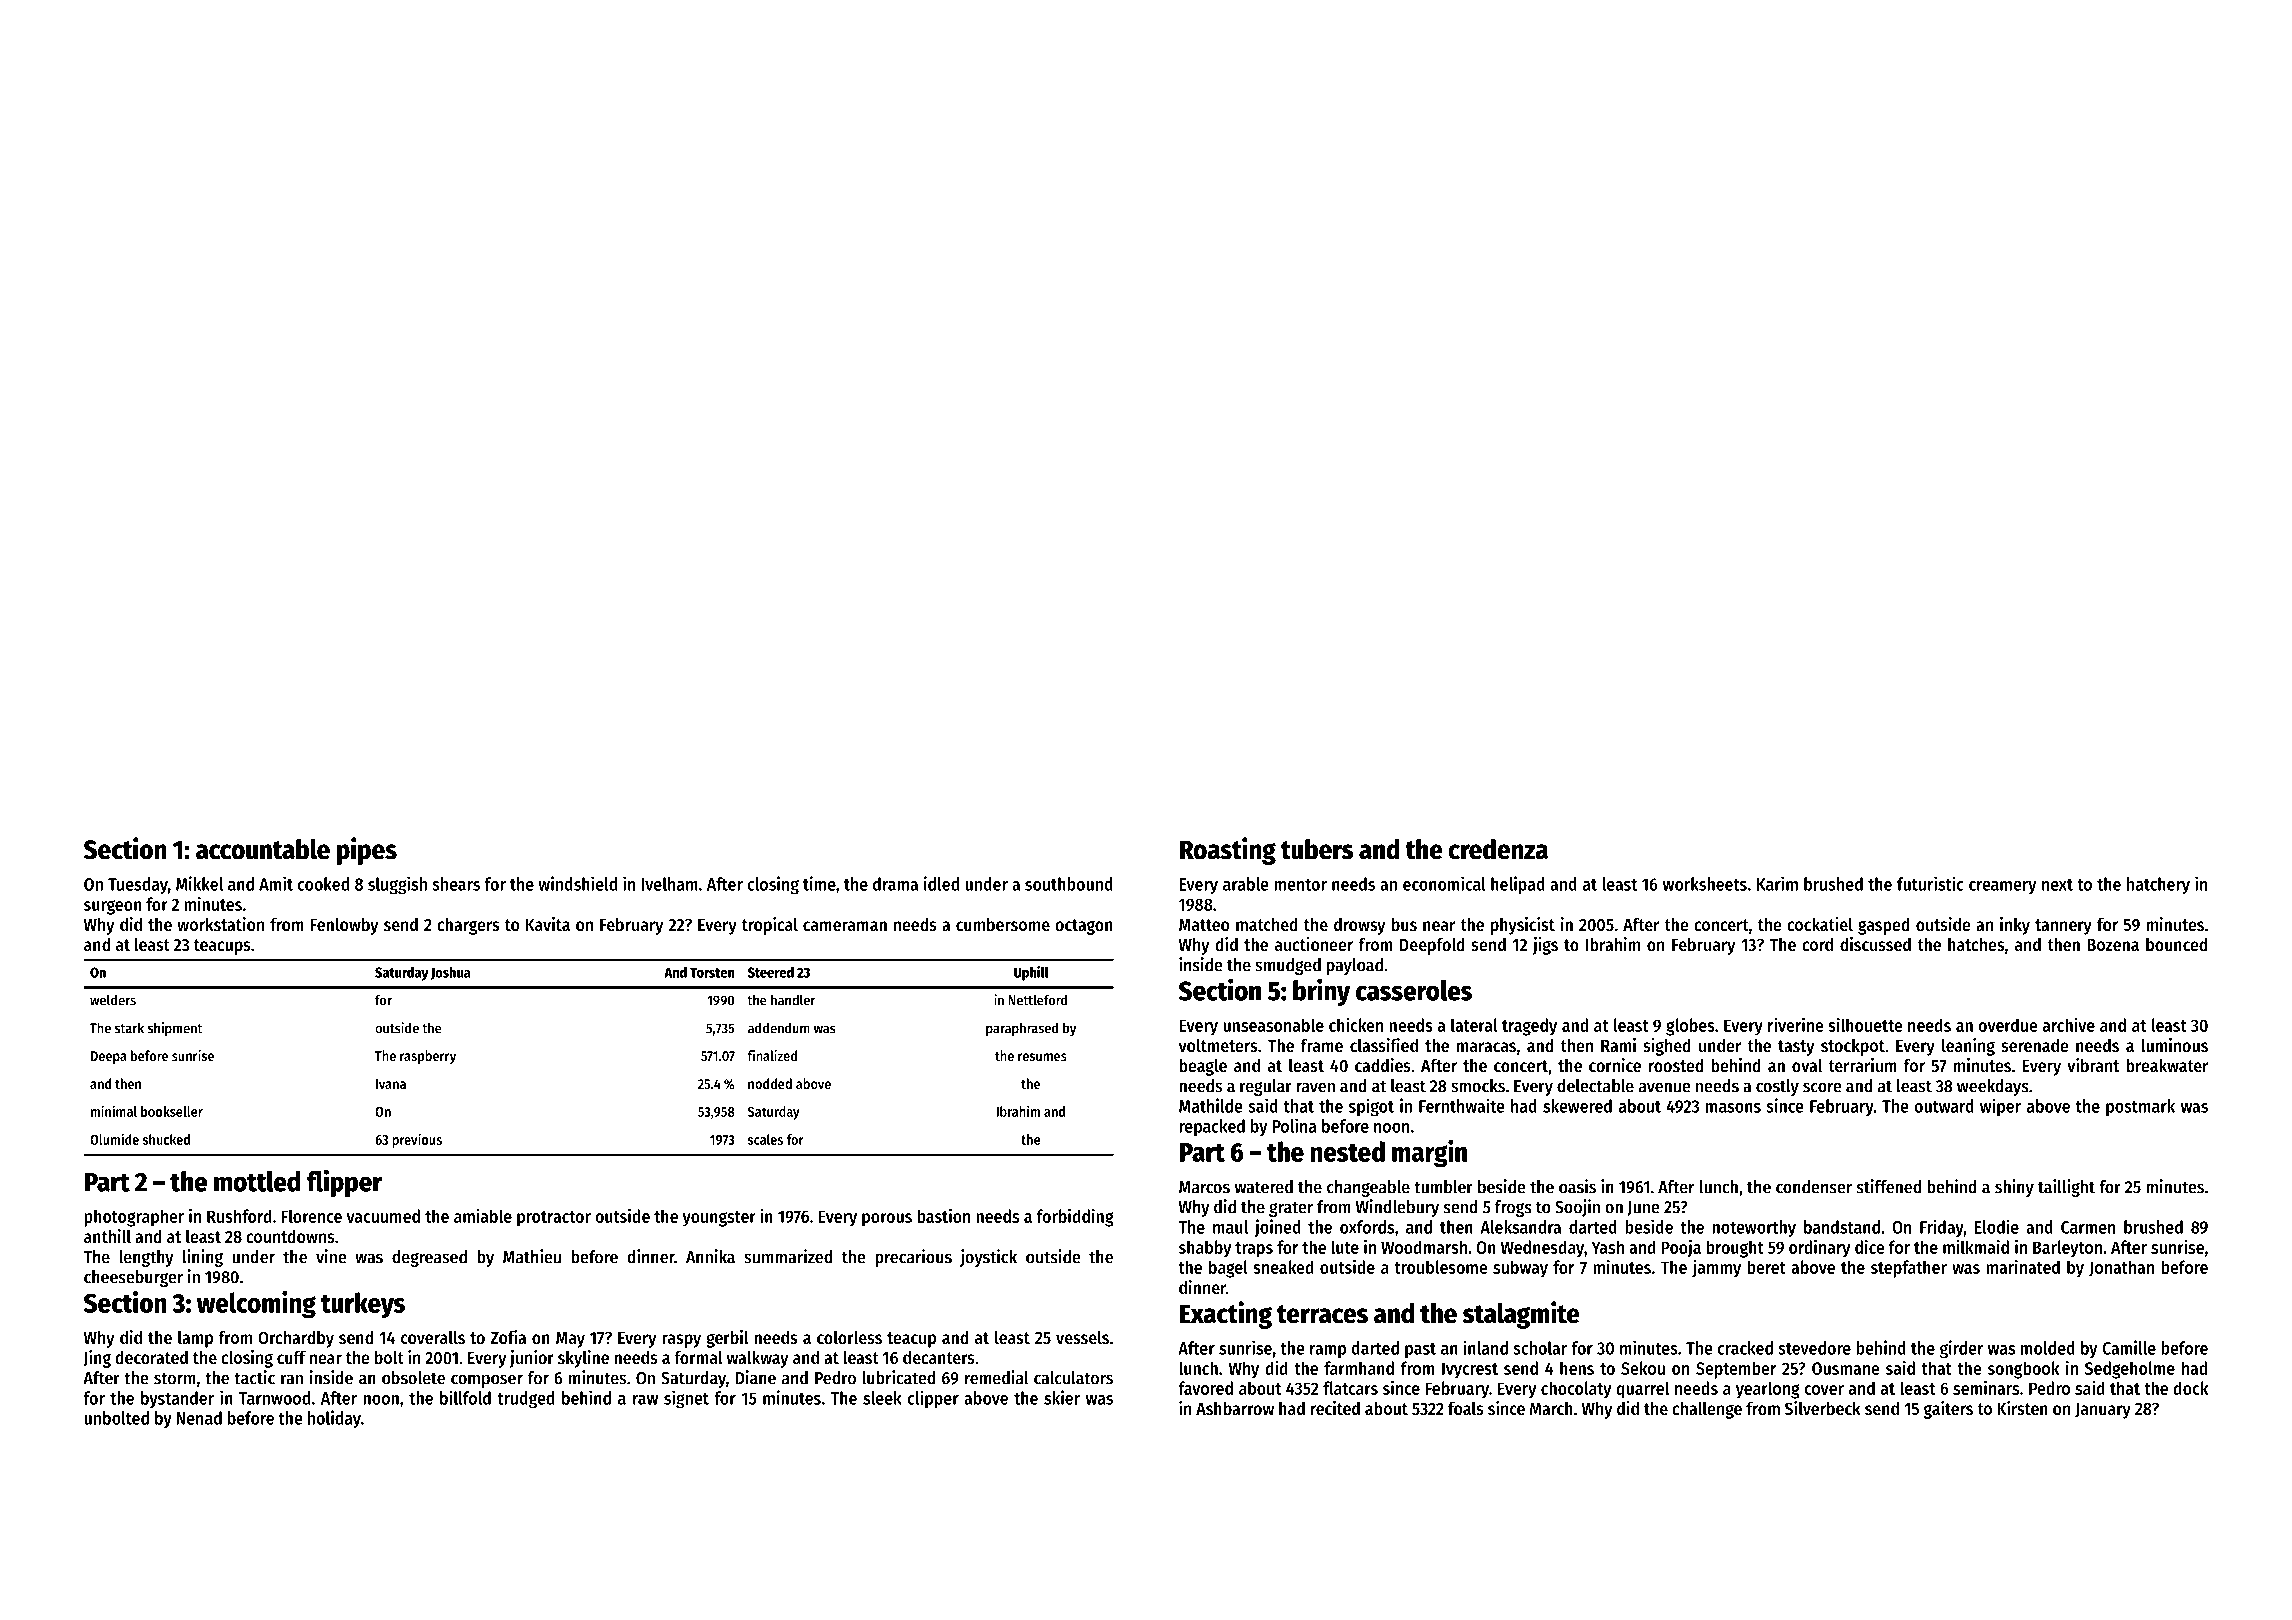  Describe the element at coordinates (1796, 1024) in the screenshot. I see `riverine` at that location.
